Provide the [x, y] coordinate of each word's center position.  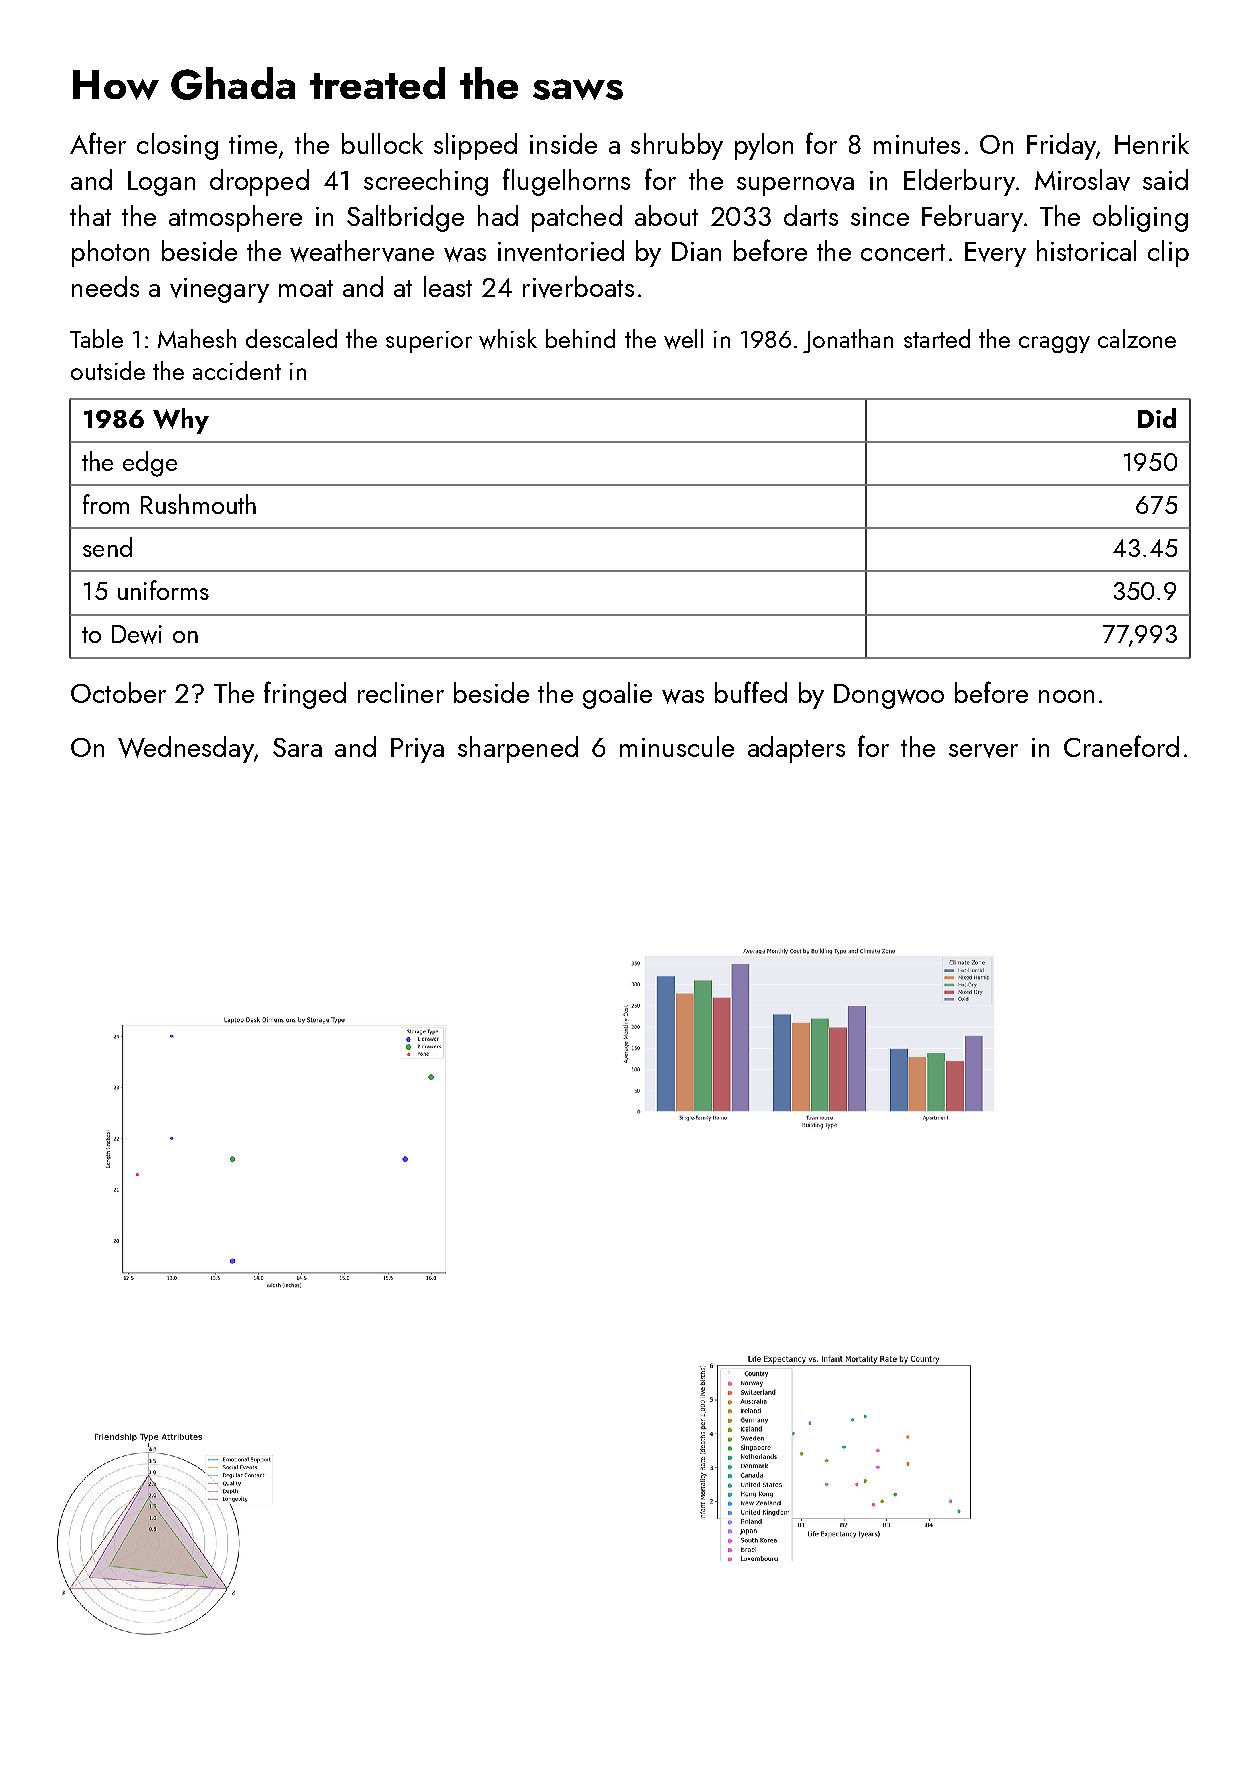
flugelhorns [566, 182]
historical [1086, 250]
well [683, 339]
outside [108, 370]
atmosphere [235, 218]
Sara [297, 747]
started [937, 338]
